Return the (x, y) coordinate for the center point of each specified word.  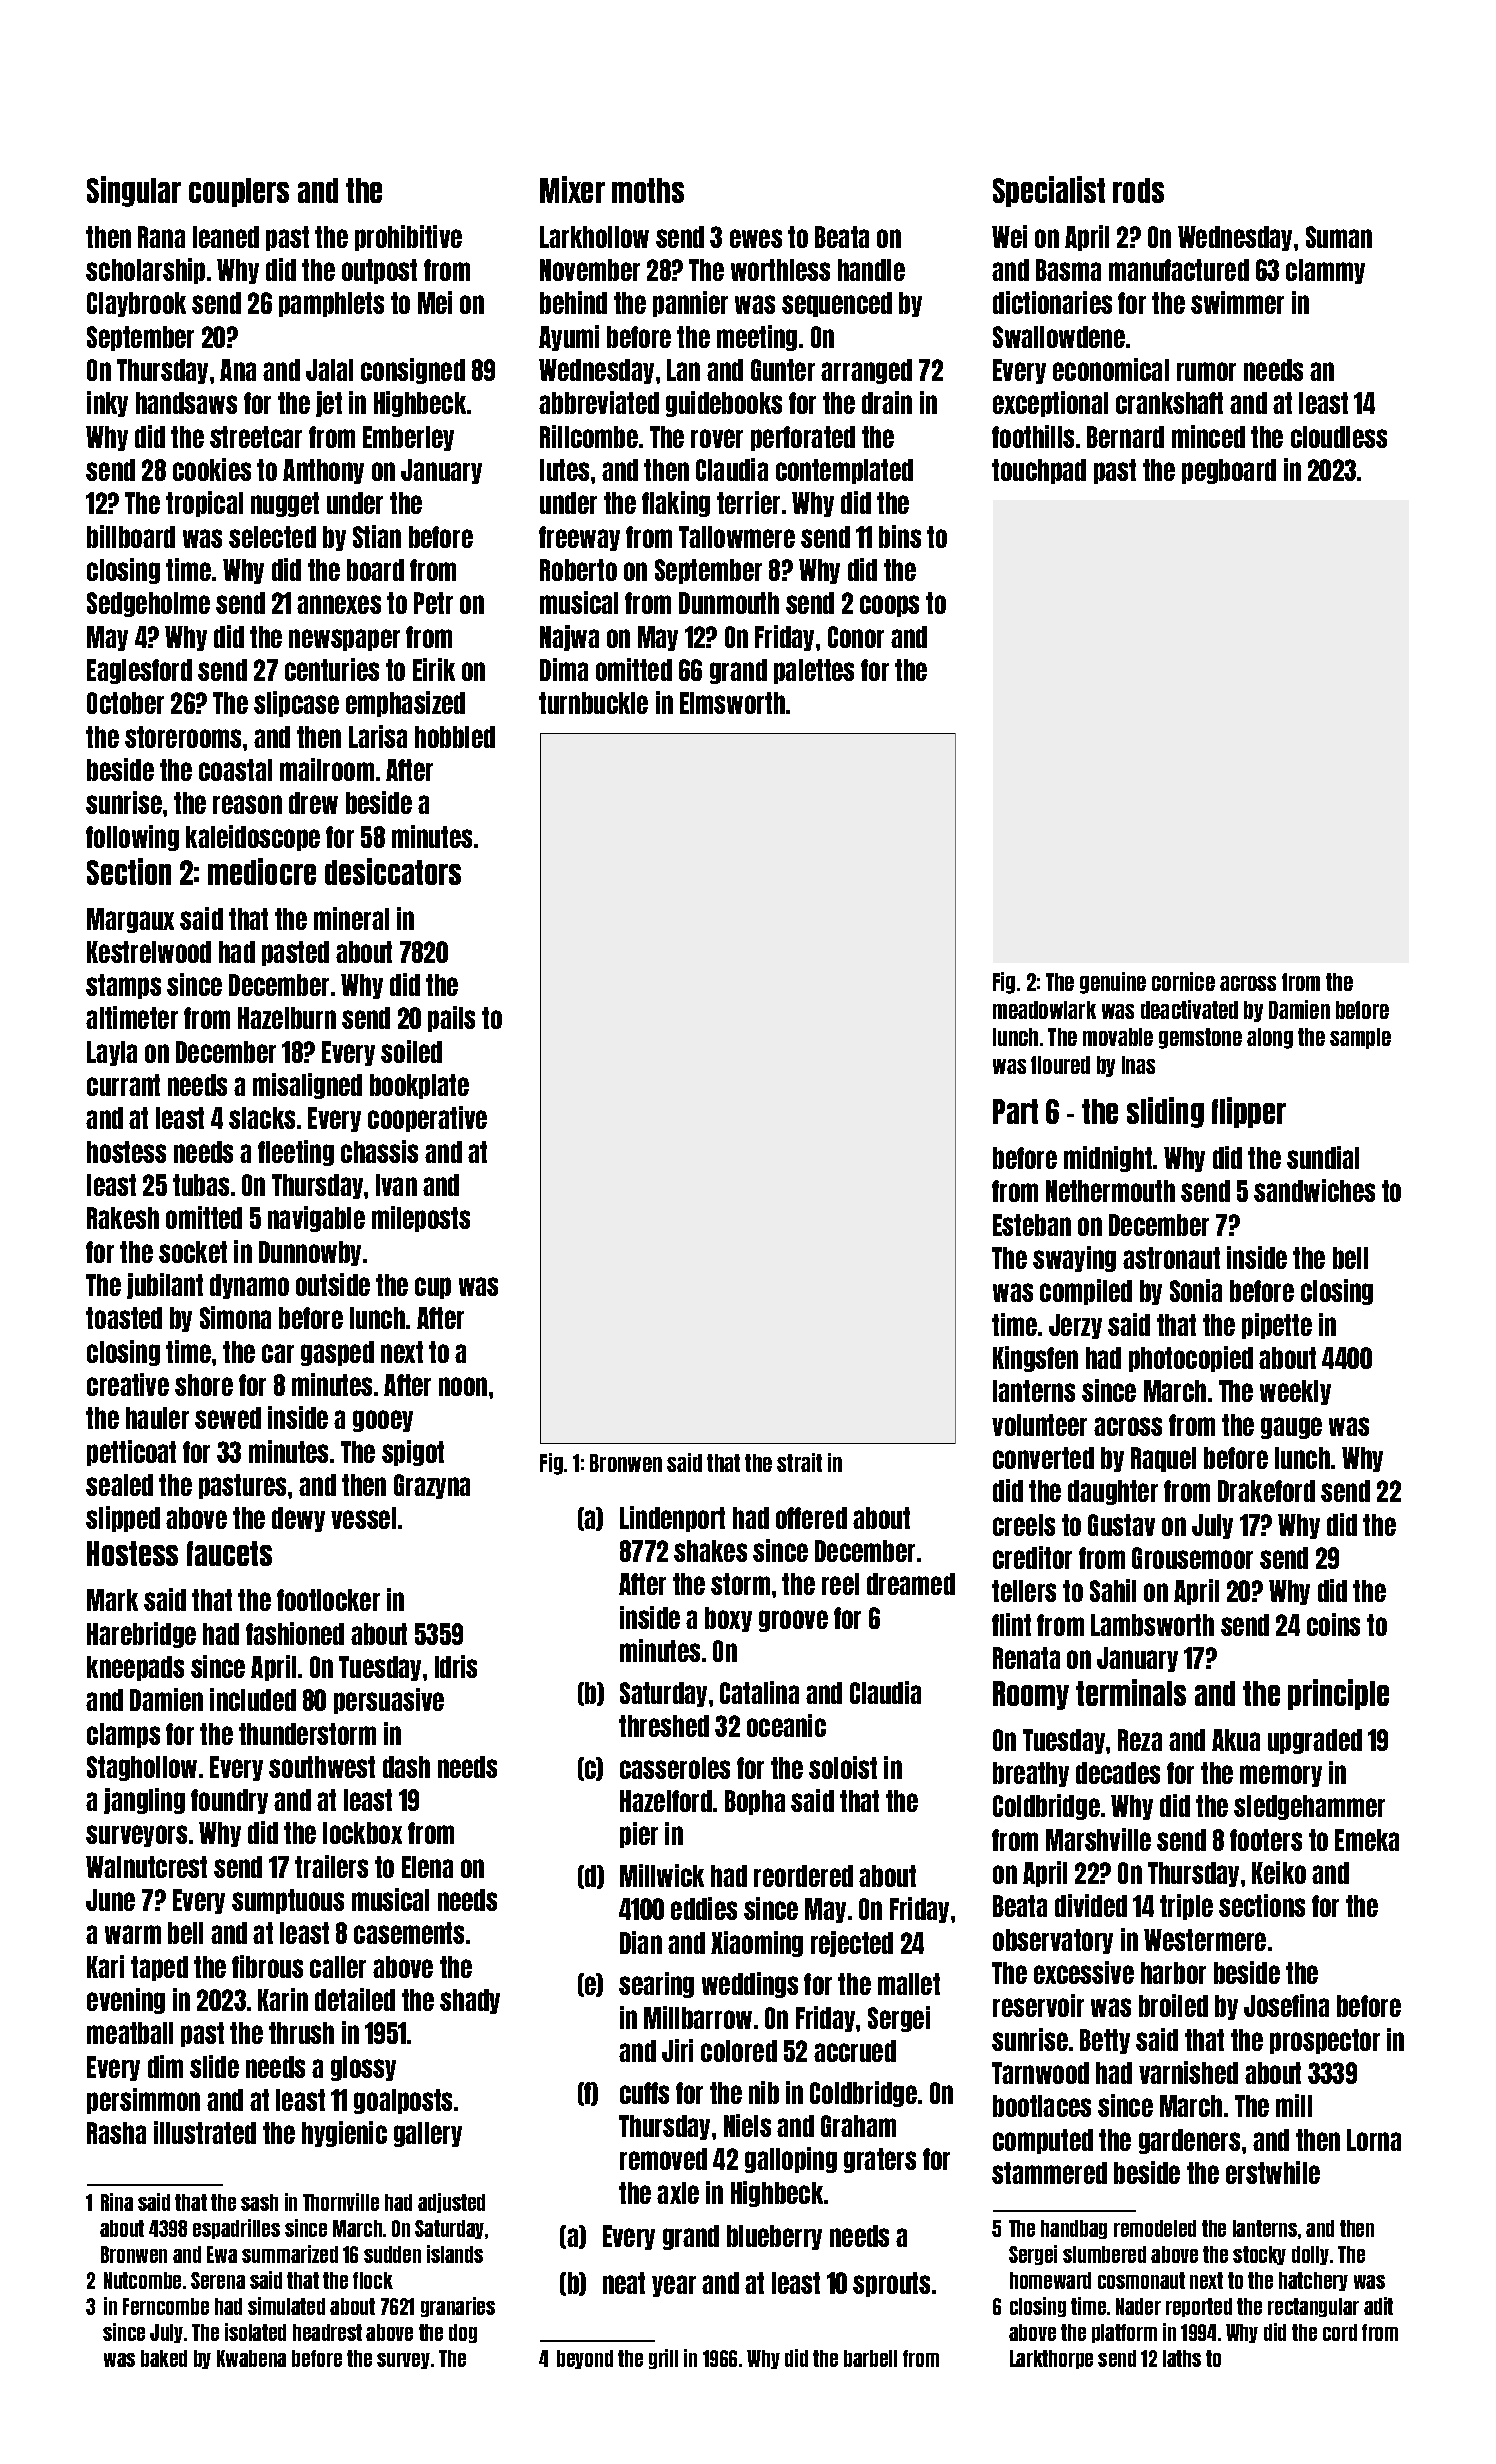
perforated (803, 438)
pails (451, 1019)
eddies (704, 1908)
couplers (239, 192)
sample (1360, 1038)
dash (406, 1767)
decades (1118, 1773)
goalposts (403, 2101)
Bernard (1125, 437)
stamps (123, 986)
